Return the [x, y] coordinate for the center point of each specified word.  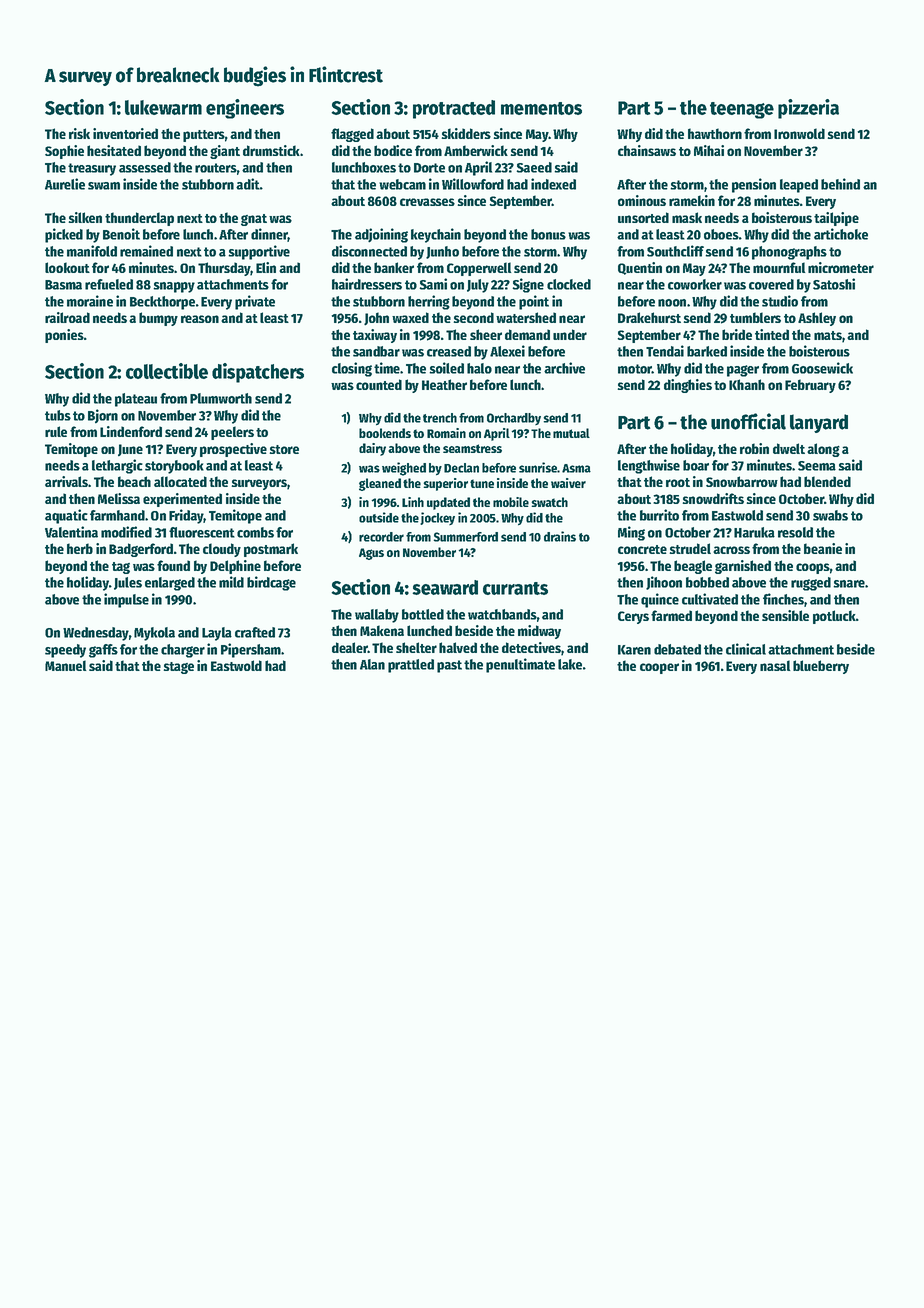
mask [687, 217]
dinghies [688, 386]
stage [179, 668]
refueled [109, 284]
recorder [381, 537]
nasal [775, 665]
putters [204, 136]
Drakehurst [649, 317]
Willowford [473, 184]
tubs [58, 415]
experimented [182, 500]
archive [564, 368]
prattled [411, 666]
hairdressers [367, 284]
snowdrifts [713, 498]
